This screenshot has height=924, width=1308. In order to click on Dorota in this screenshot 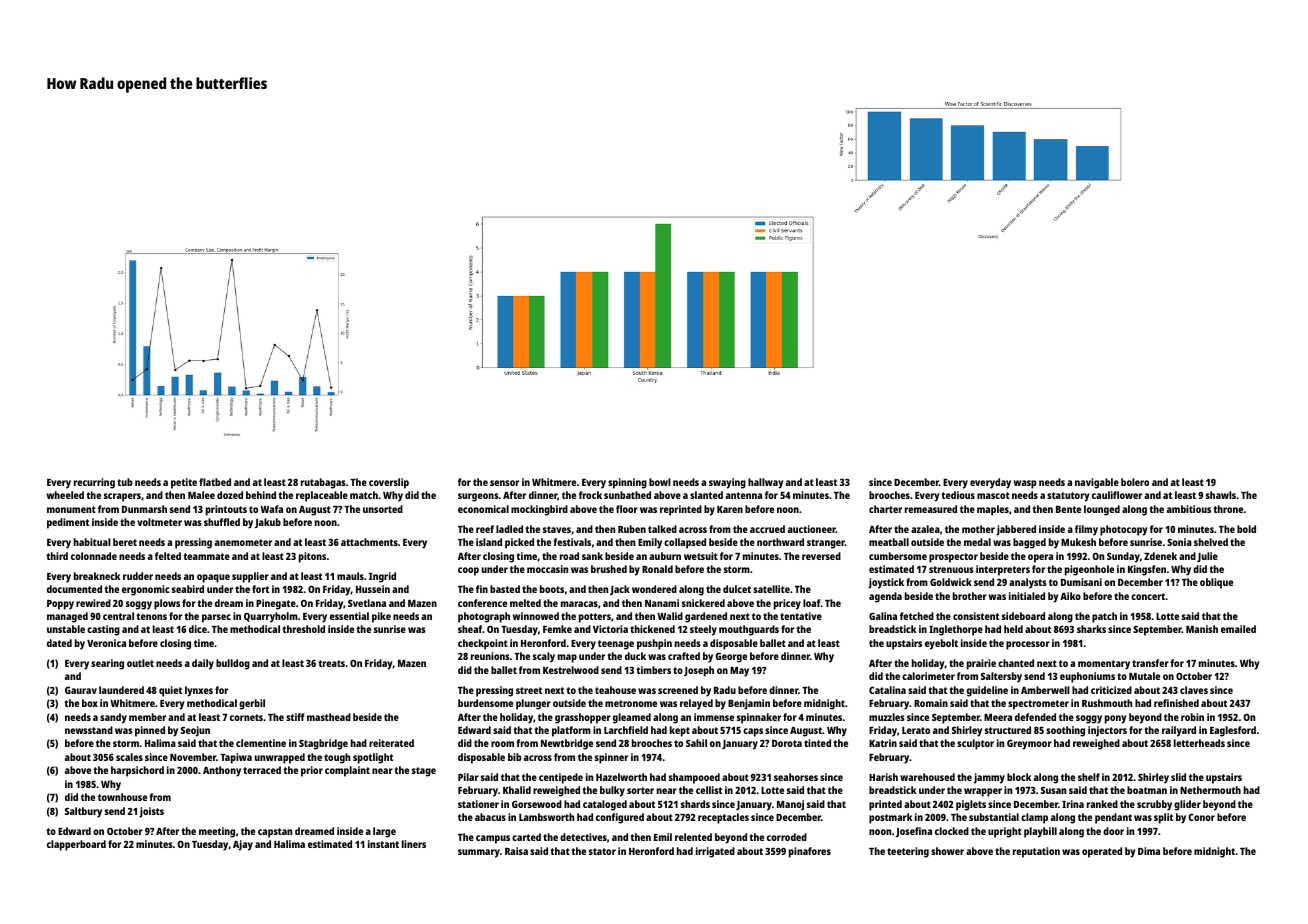, I will do `click(787, 743)`.
